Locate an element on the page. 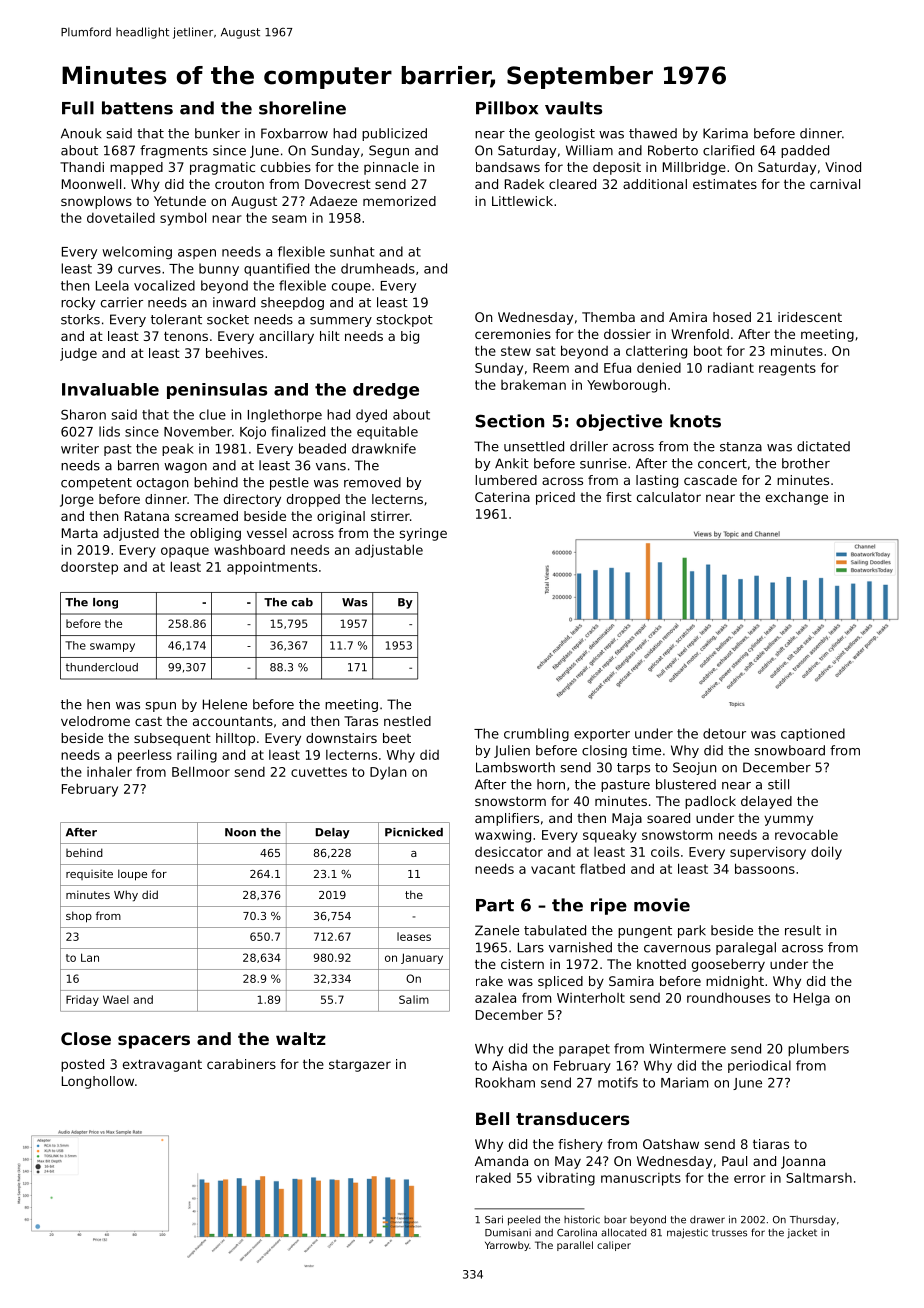 The width and height of the page is (924, 1308). Invaluable is located at coordinates (110, 389).
